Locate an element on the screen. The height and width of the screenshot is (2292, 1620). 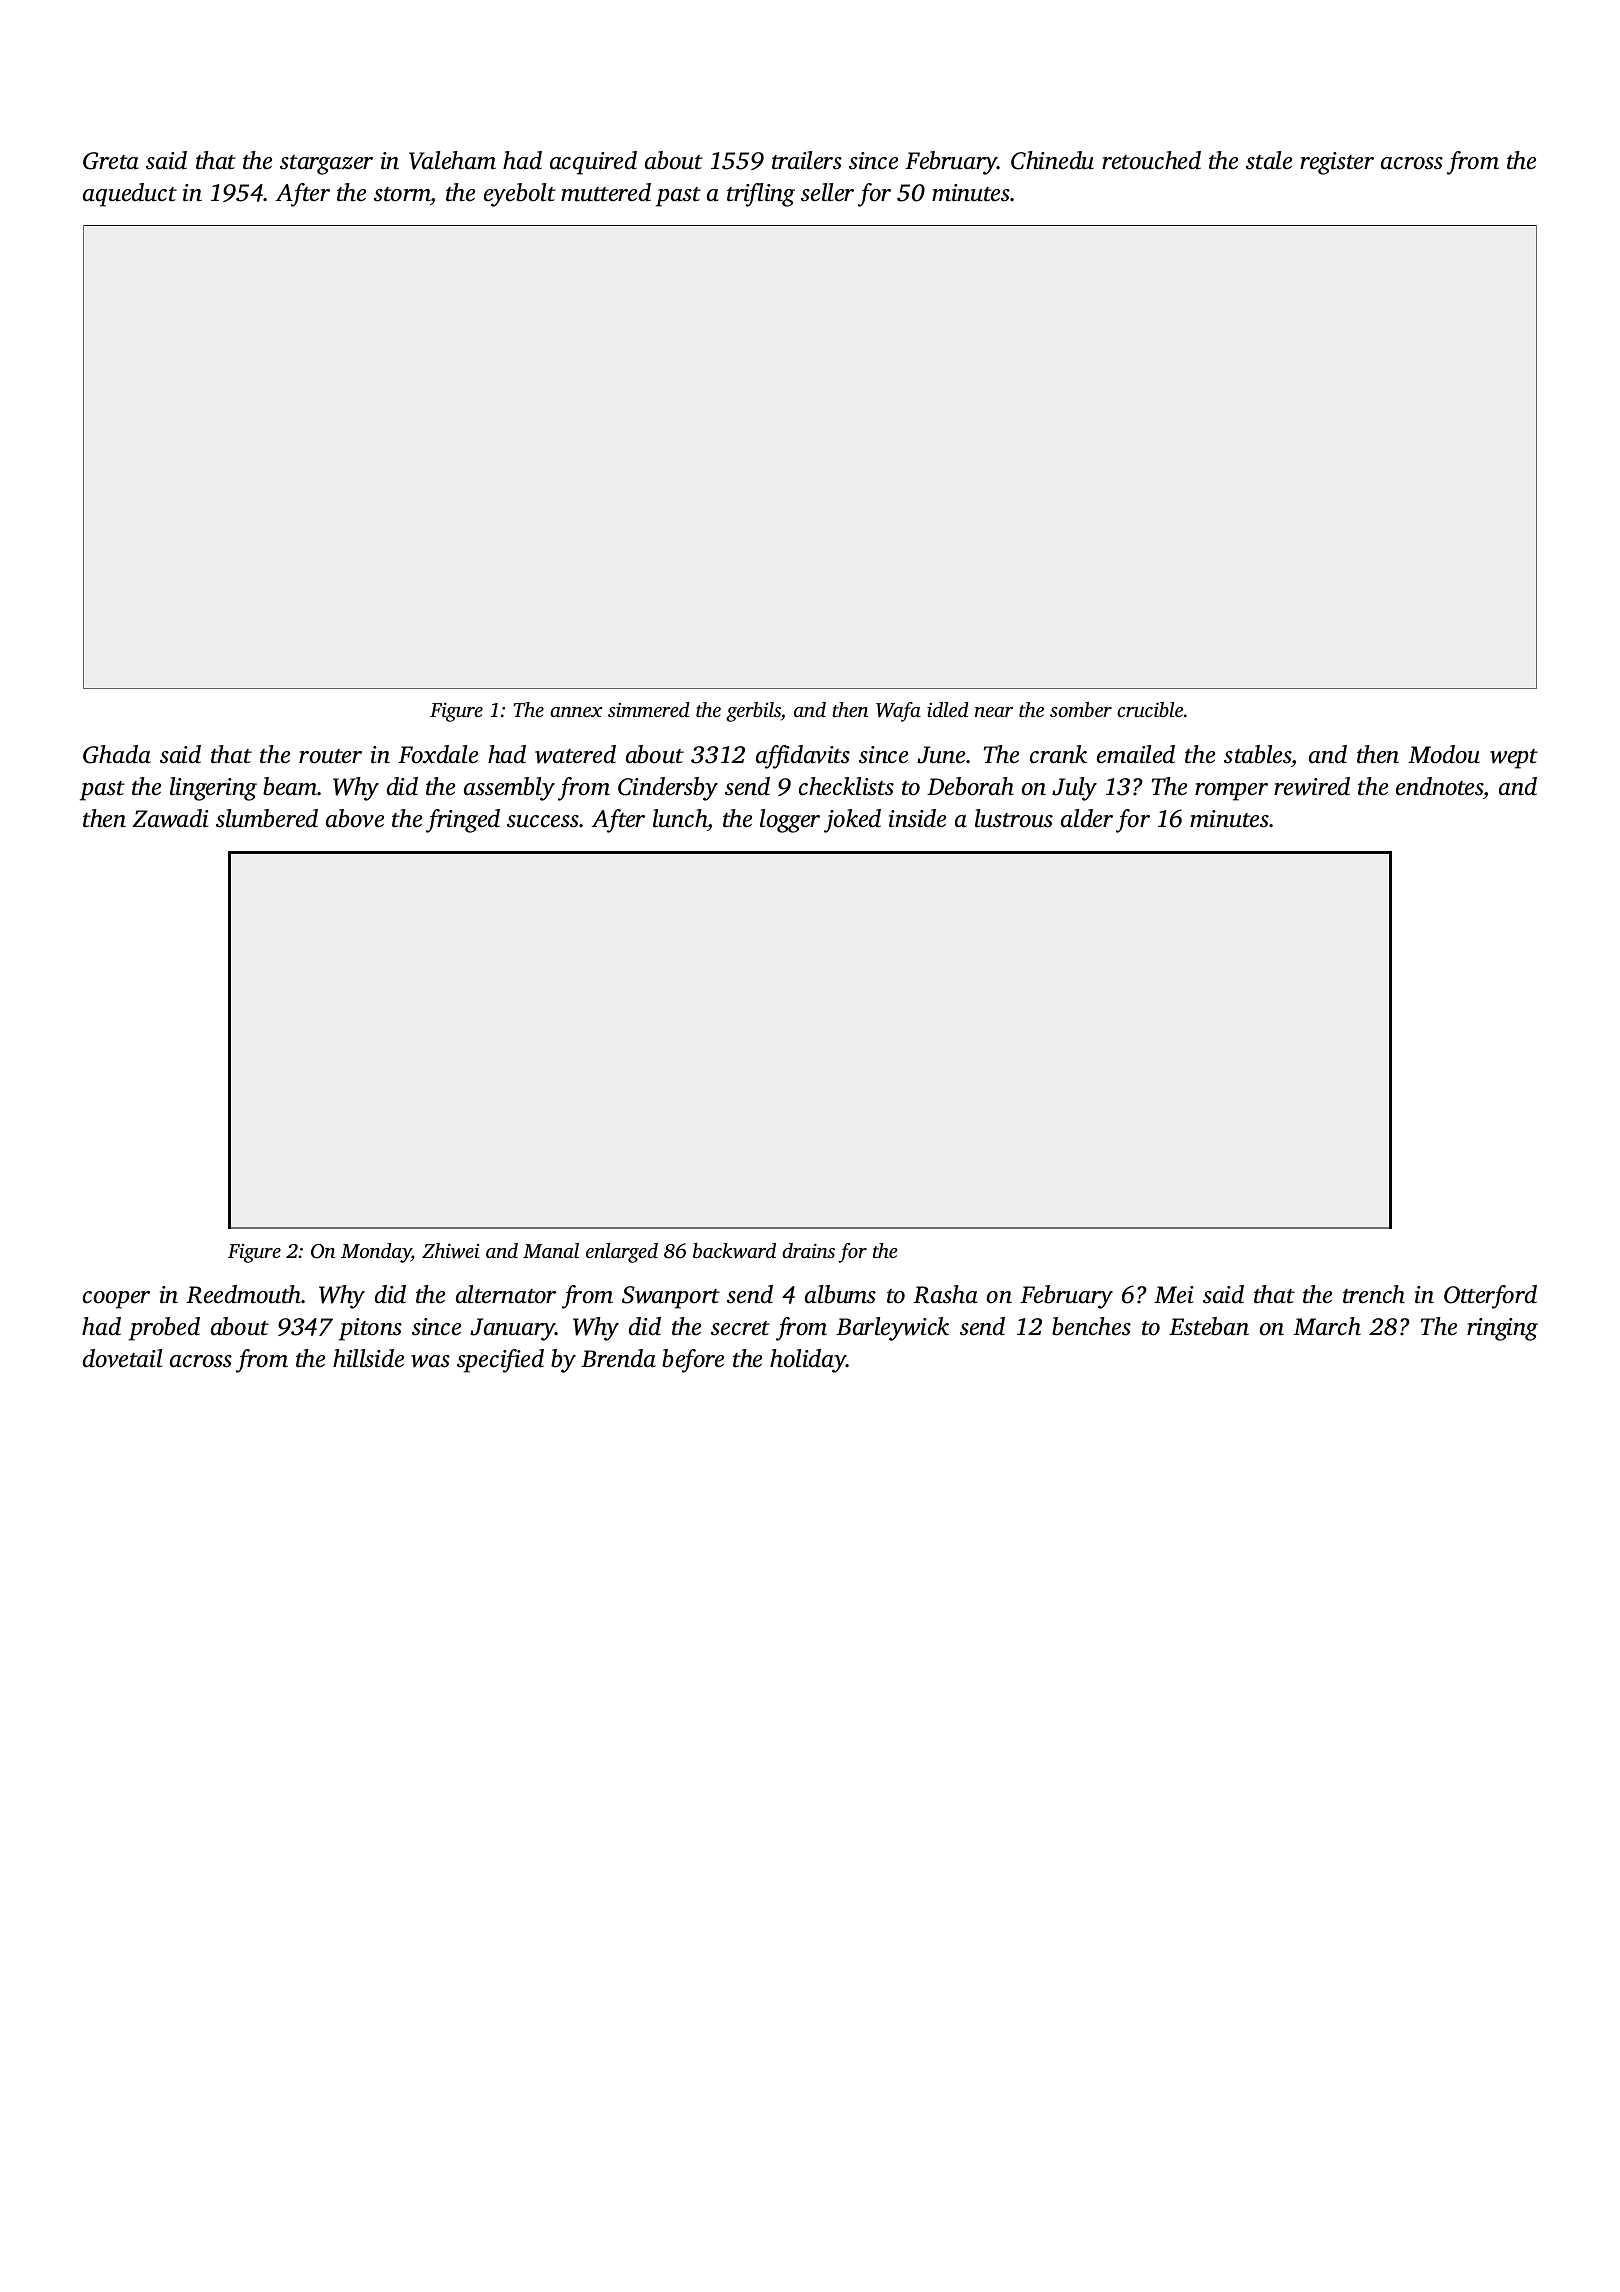
Monday is located at coordinates (376, 1253).
